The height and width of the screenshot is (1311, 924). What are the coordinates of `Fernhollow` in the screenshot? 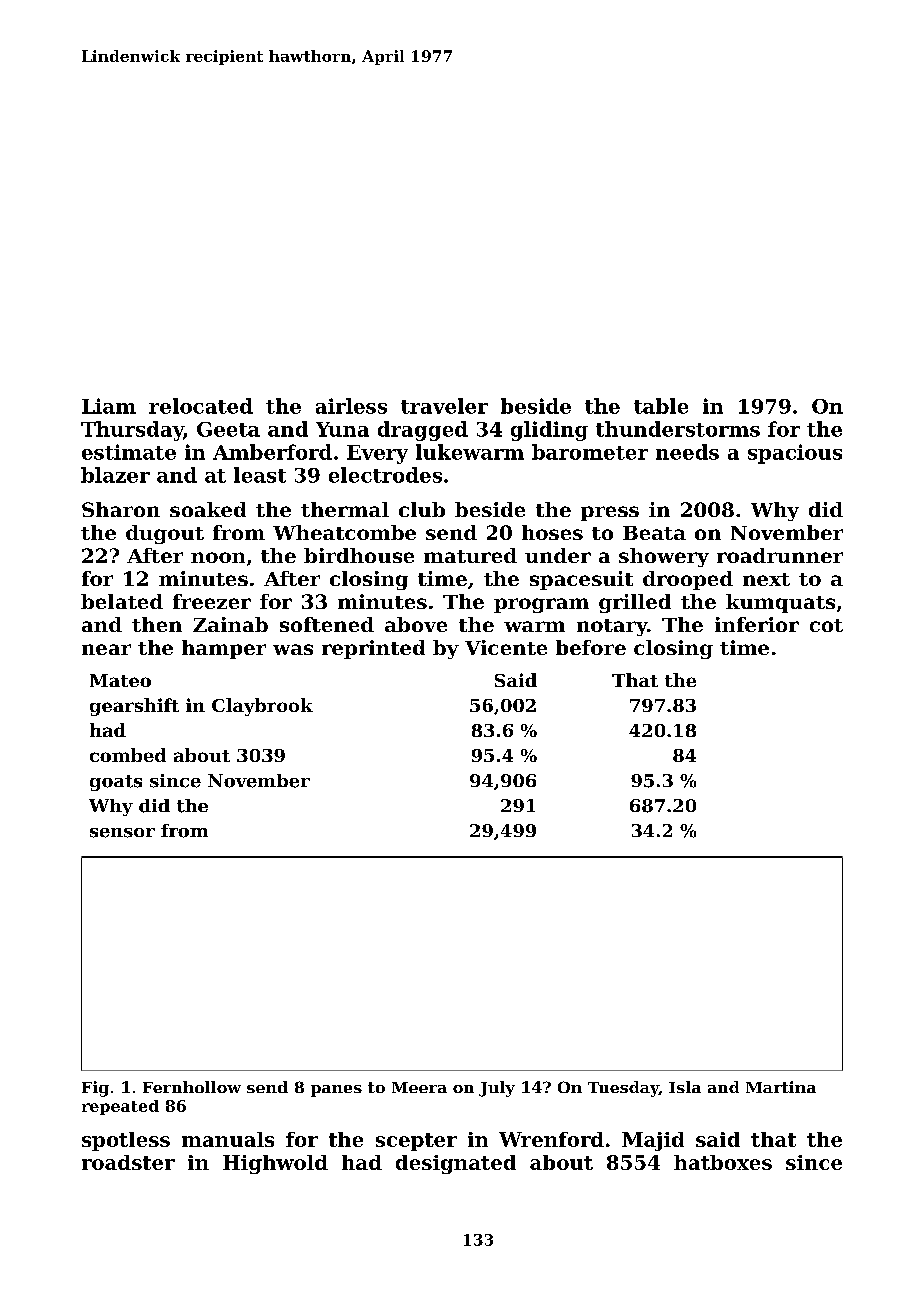 It's located at (192, 1087).
